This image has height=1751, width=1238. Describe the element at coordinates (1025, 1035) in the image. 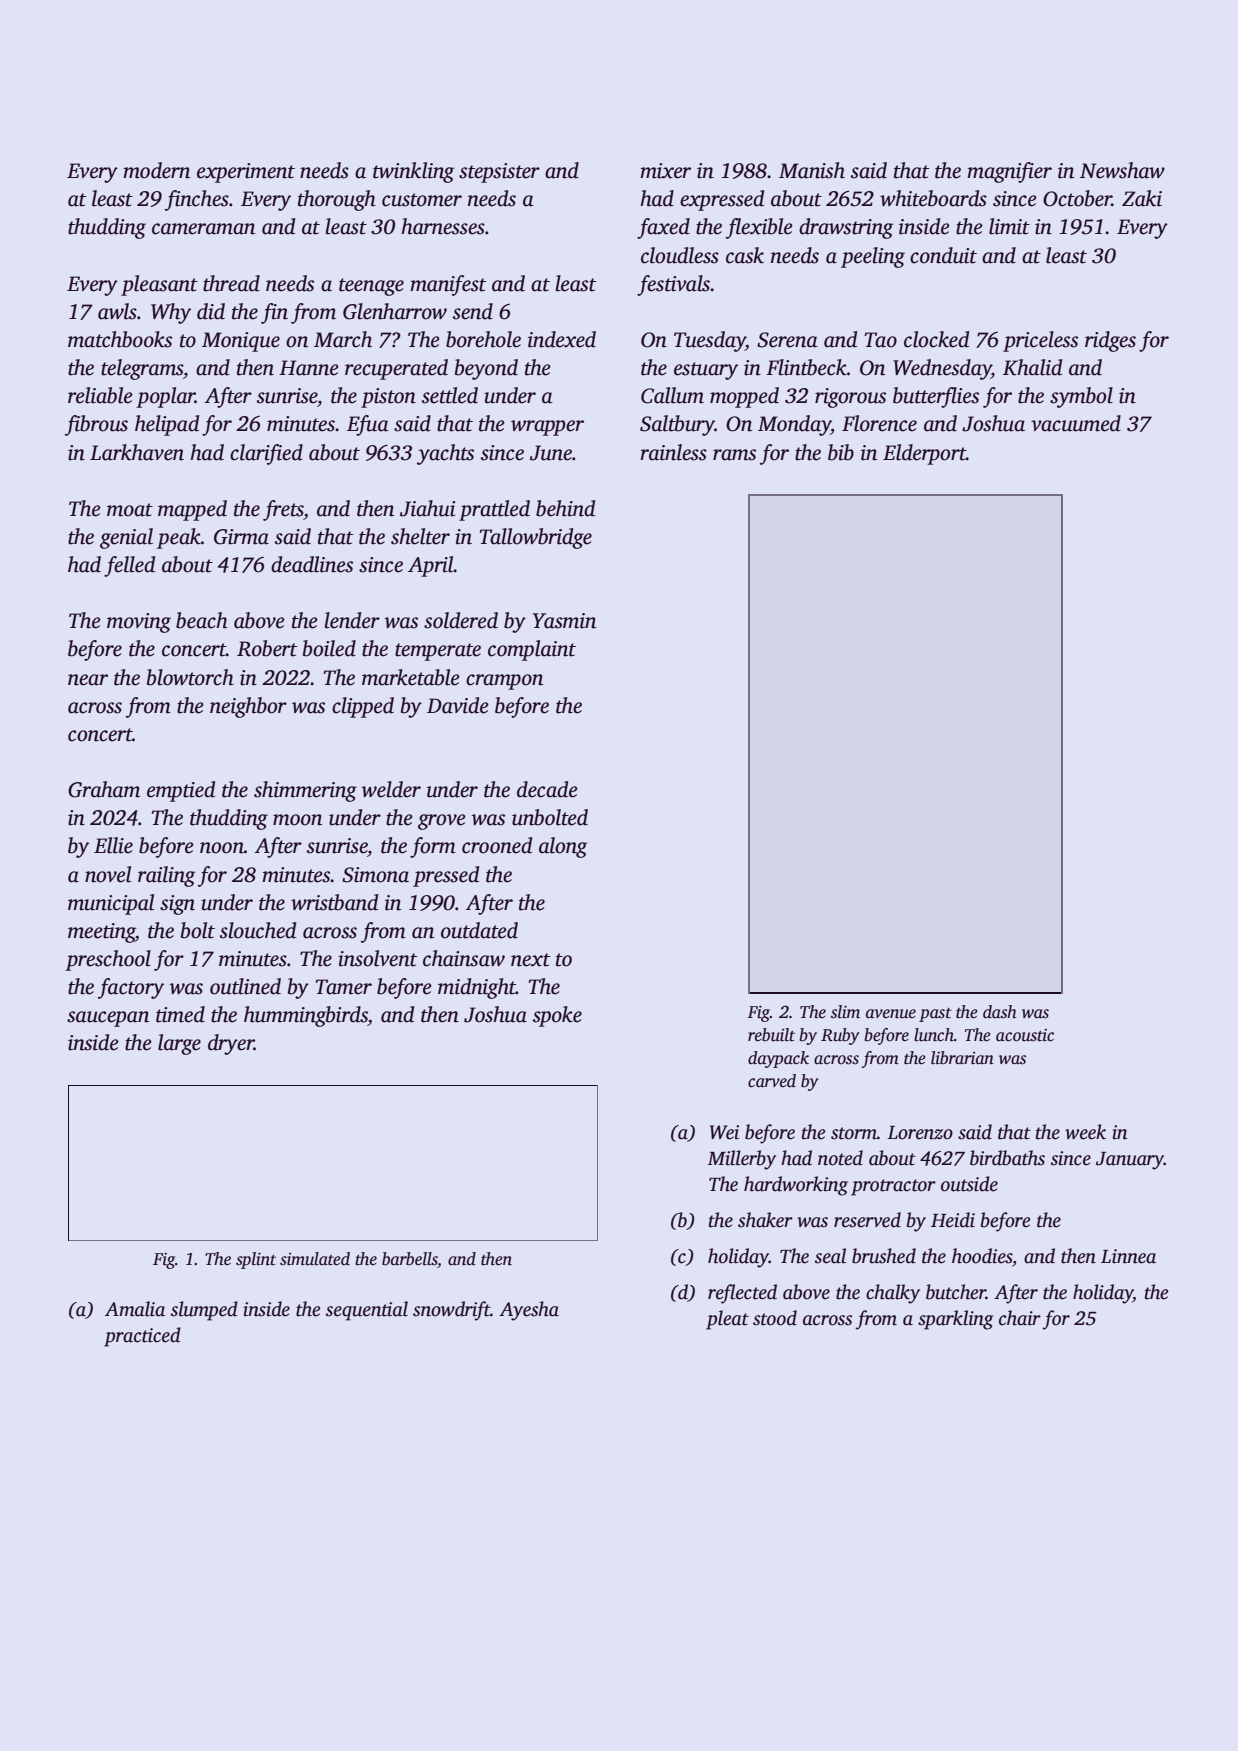

I see `acoustic` at that location.
